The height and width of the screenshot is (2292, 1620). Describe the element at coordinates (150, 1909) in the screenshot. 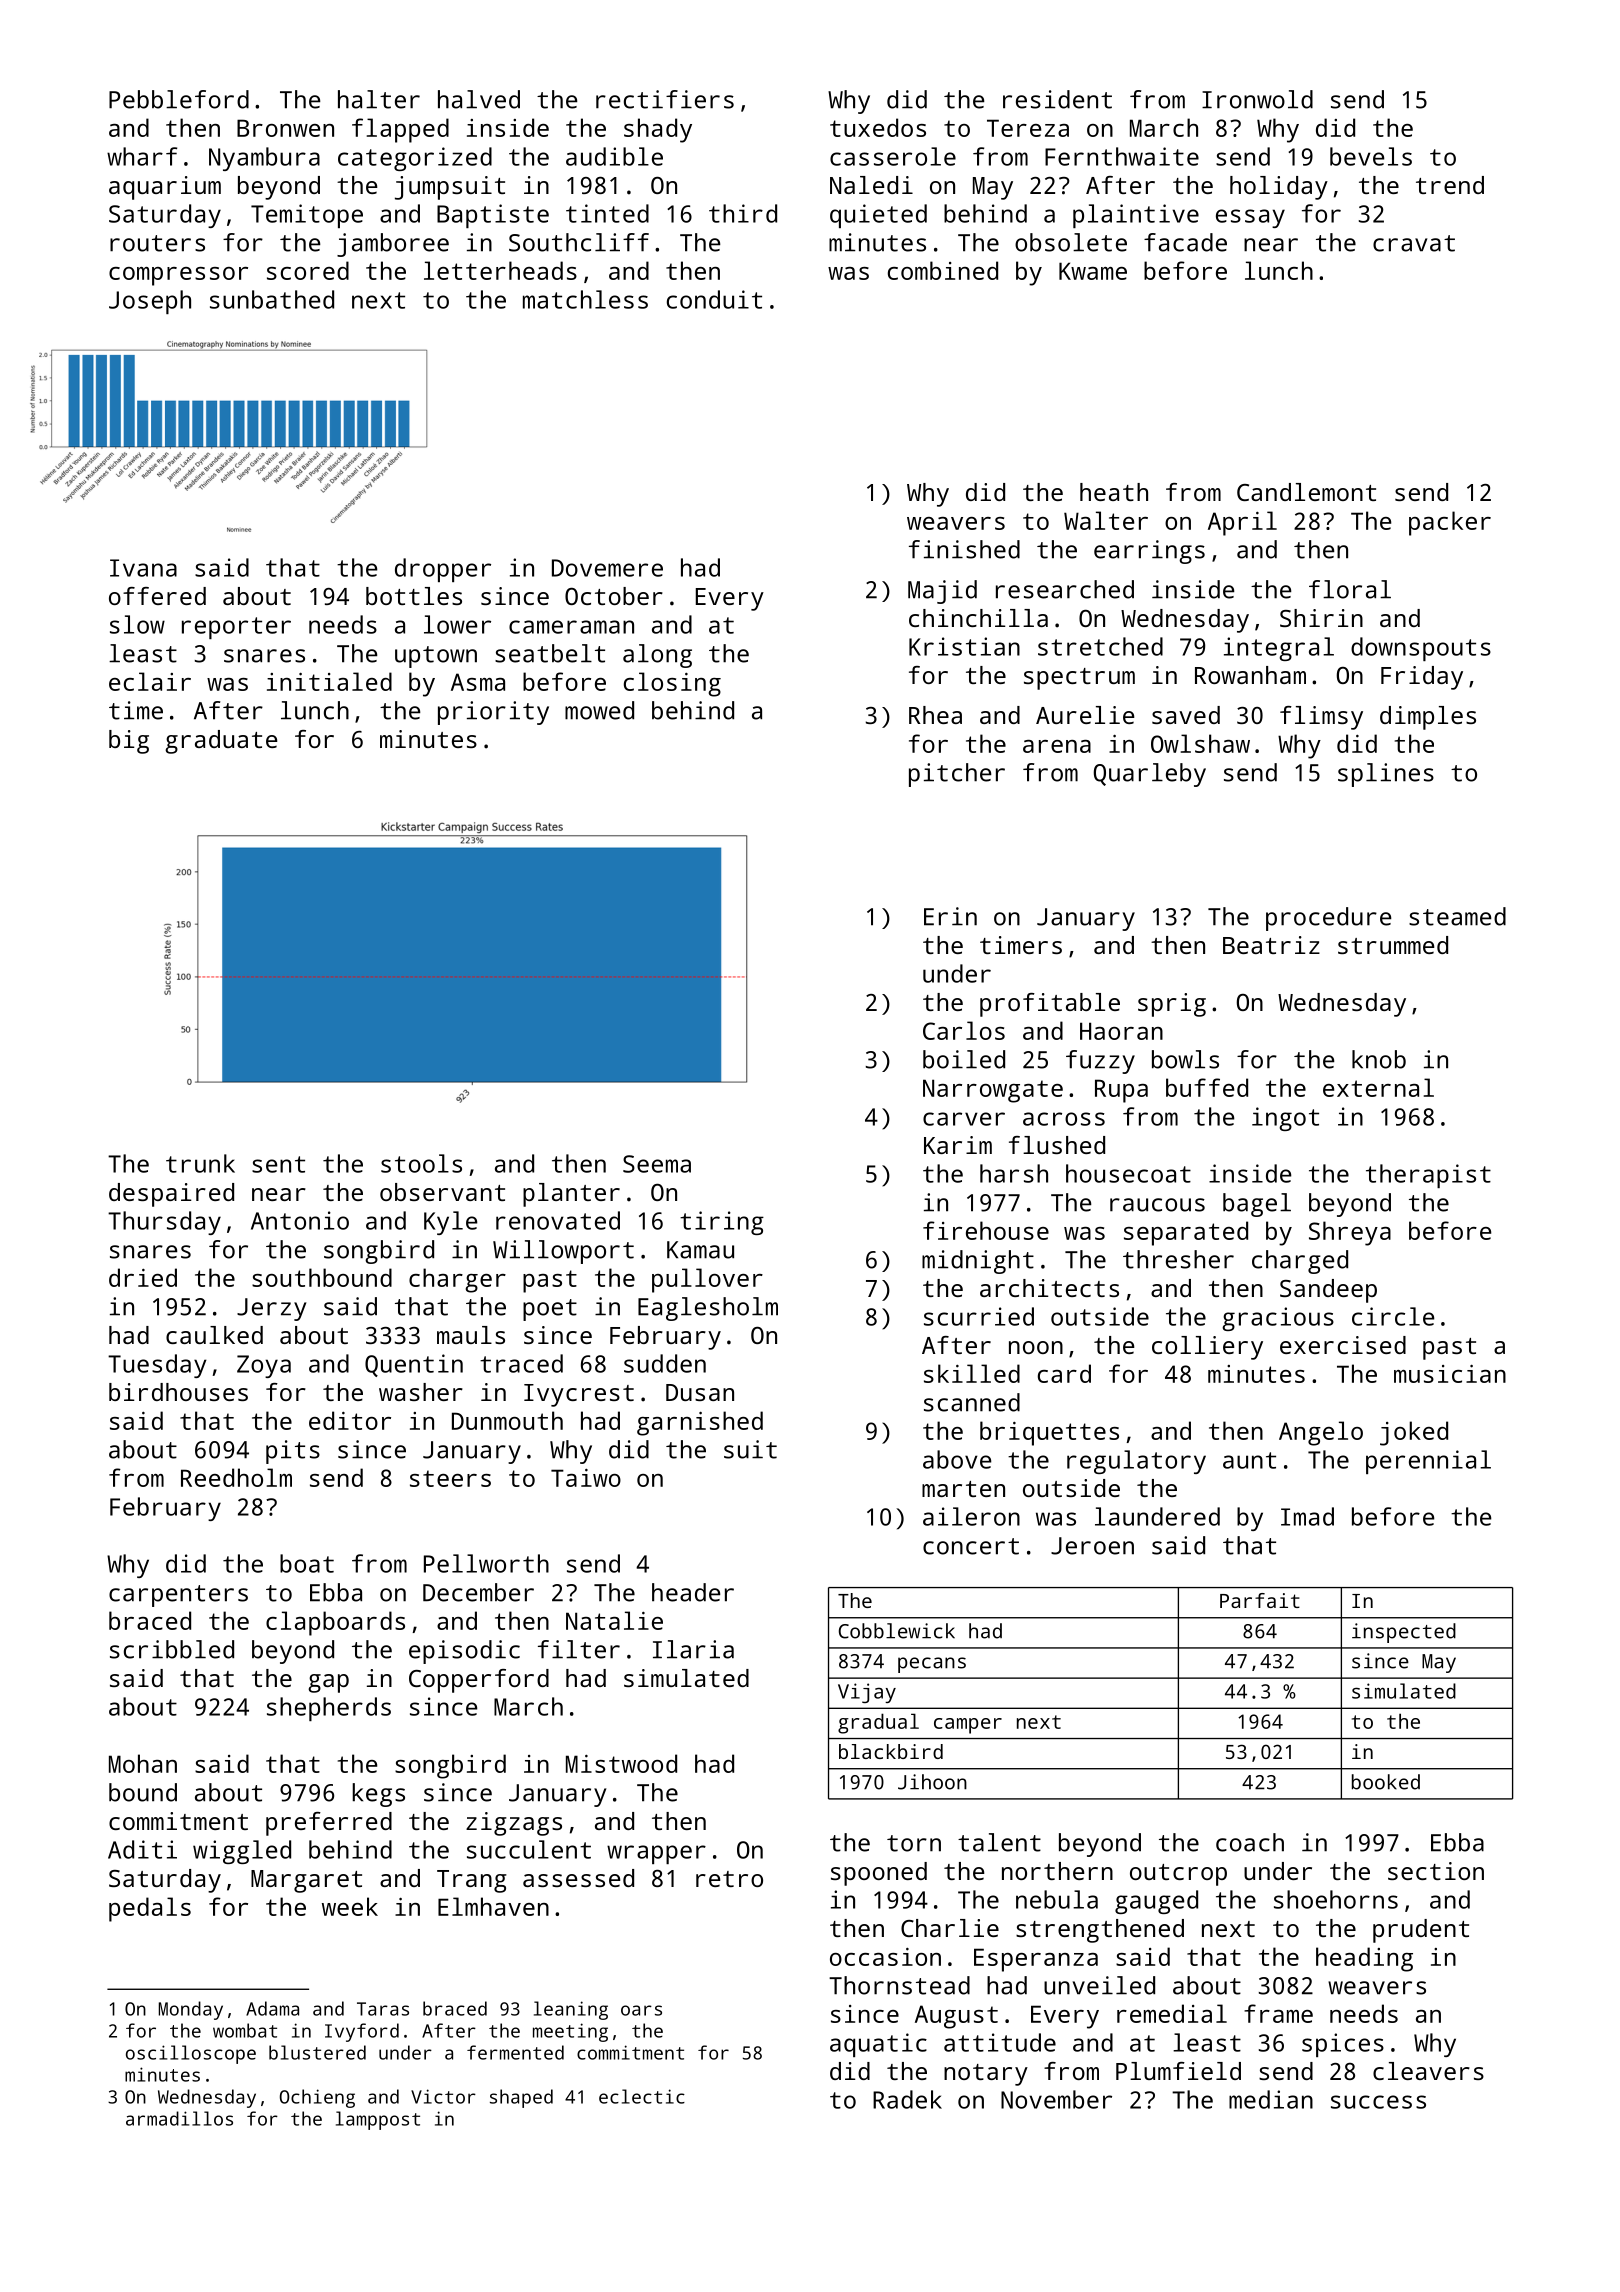

I see `pedals` at that location.
